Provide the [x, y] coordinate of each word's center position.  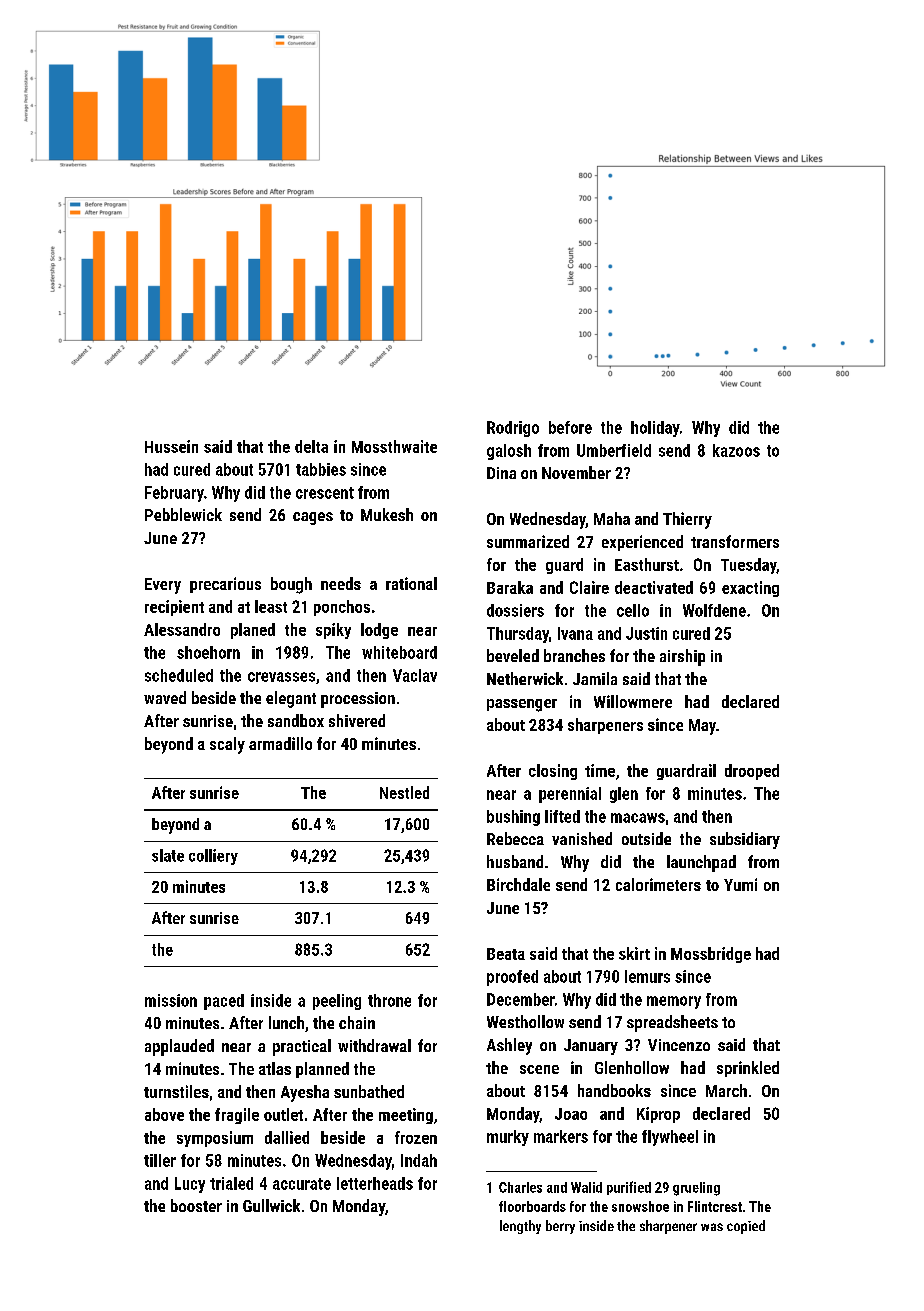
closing [553, 772]
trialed [231, 1183]
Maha [612, 518]
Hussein [171, 446]
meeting [406, 1116]
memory [674, 1002]
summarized [528, 541]
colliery [213, 857]
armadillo [280, 743]
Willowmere [633, 701]
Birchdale [518, 884]
